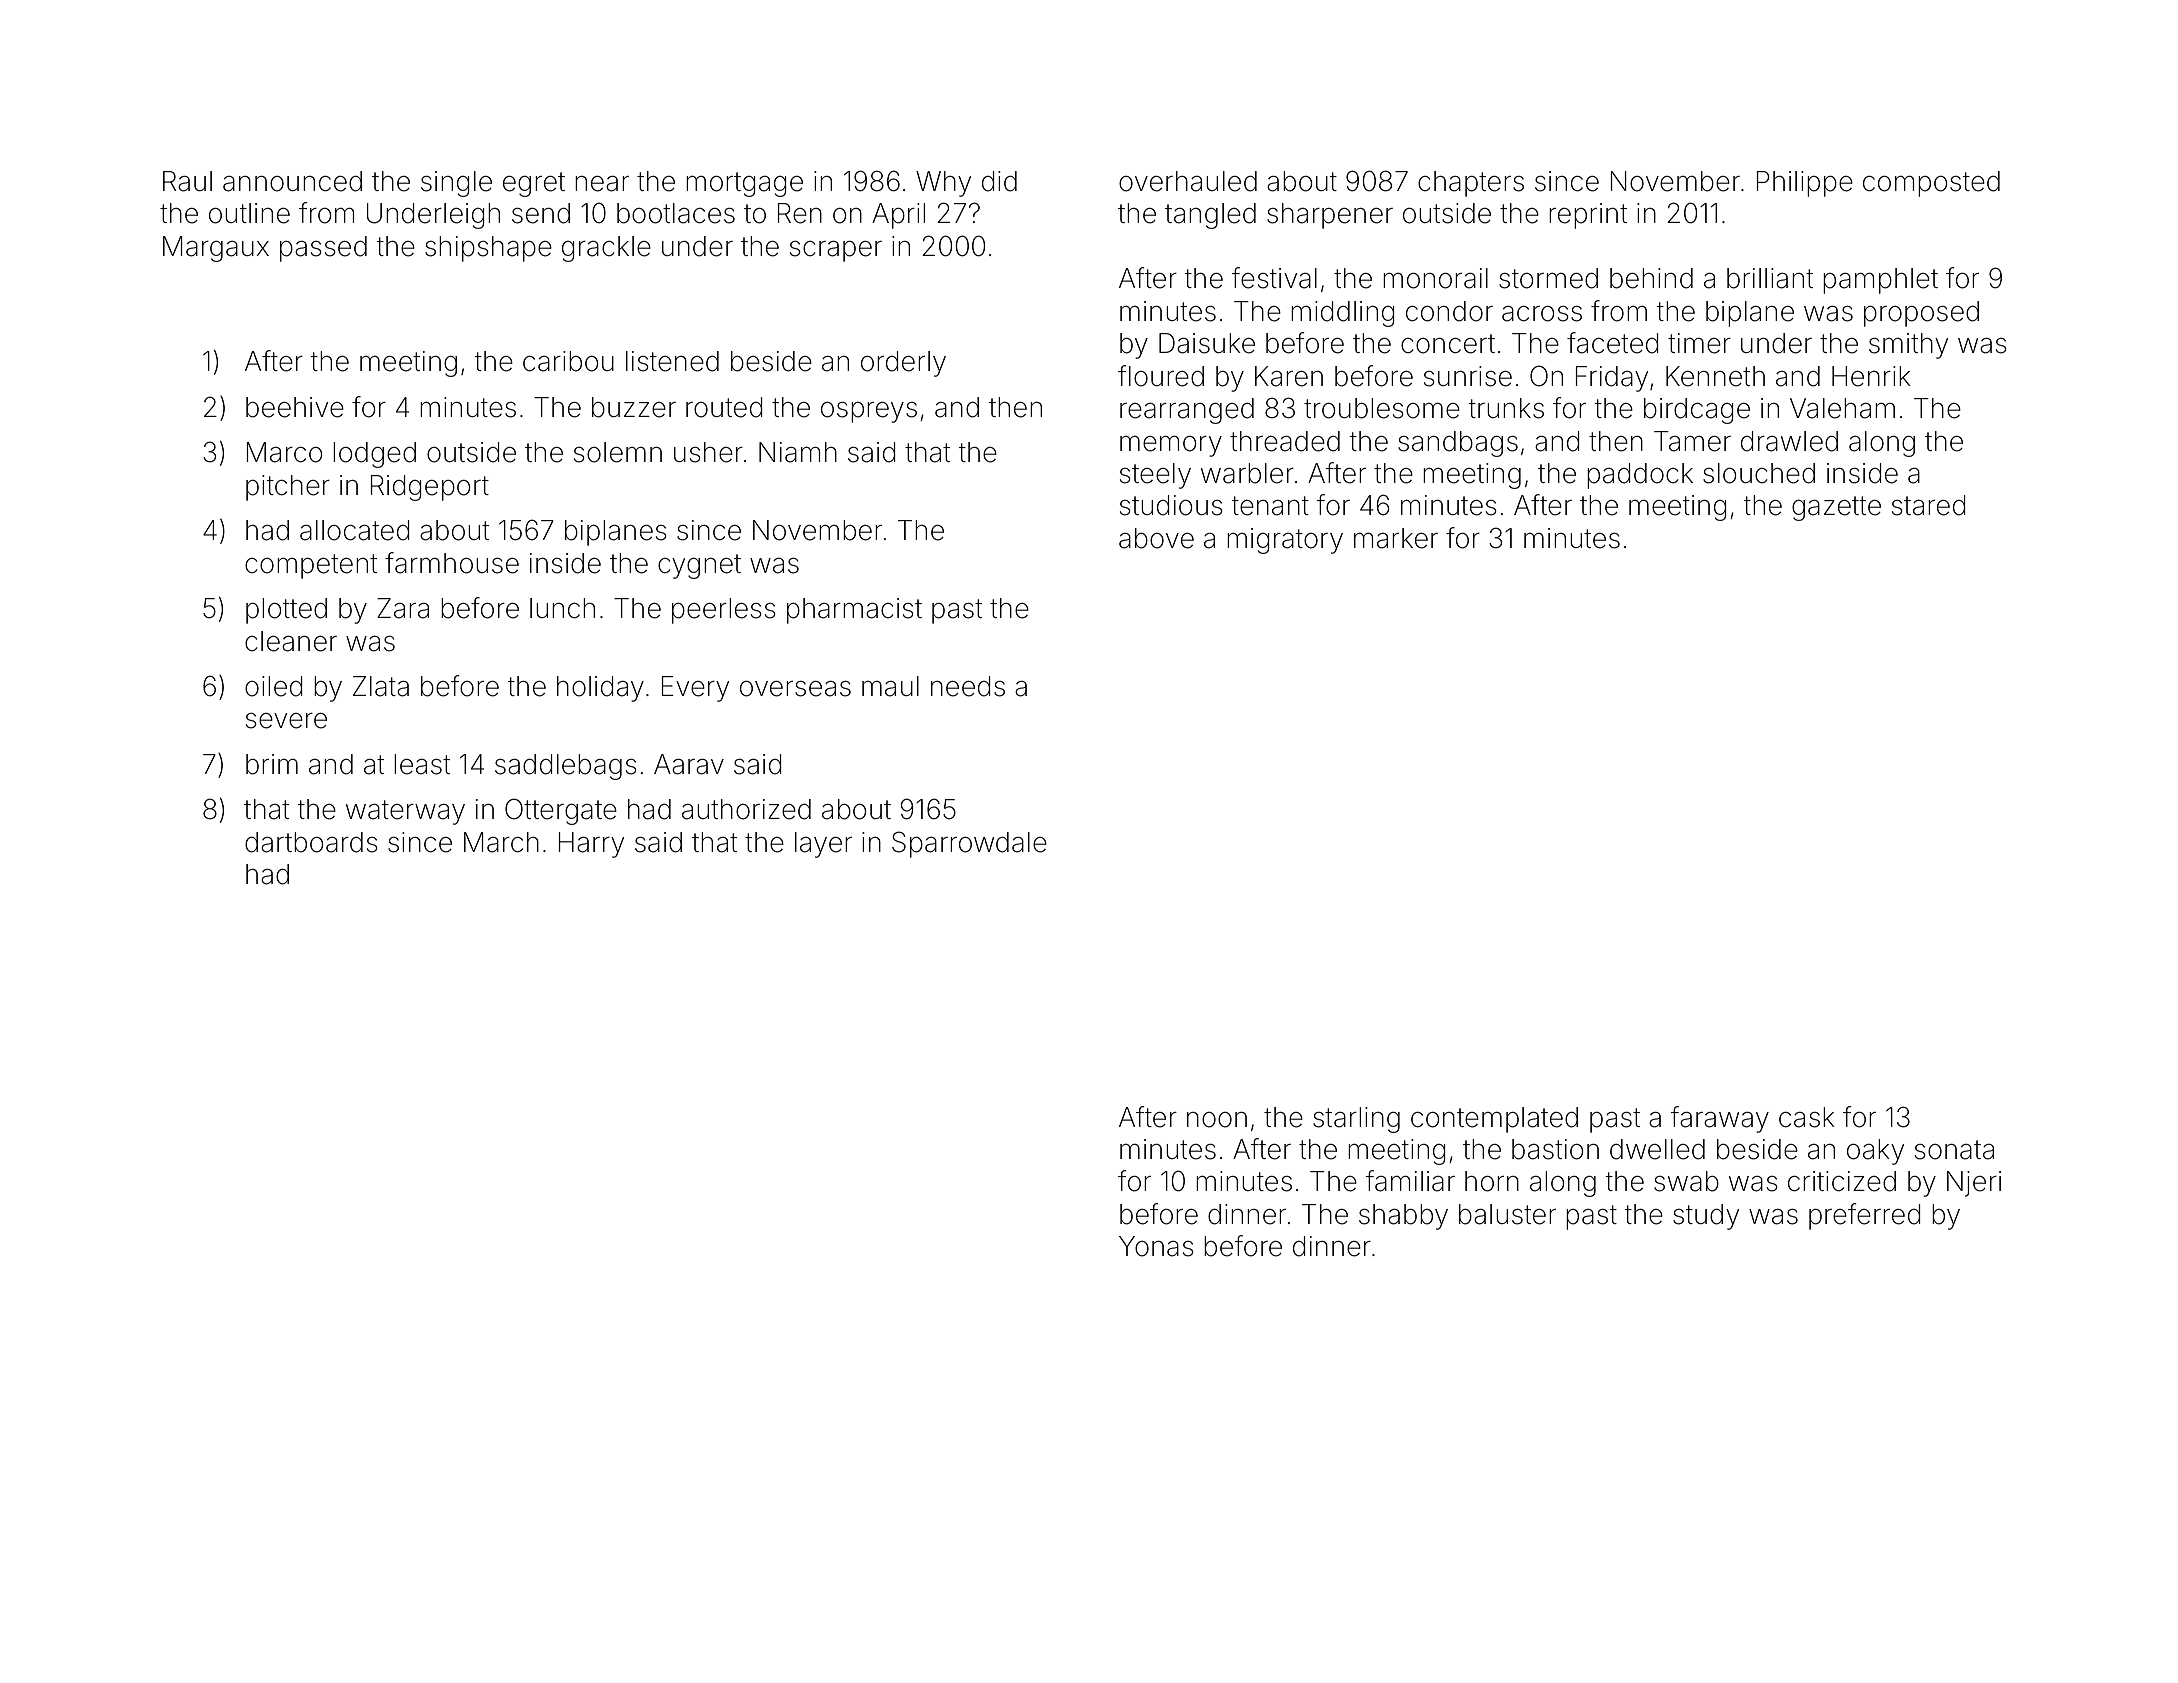 Image resolution: width=2178 pixels, height=1683 pixels. What do you see at coordinates (501, 842) in the document?
I see `March` at bounding box center [501, 842].
